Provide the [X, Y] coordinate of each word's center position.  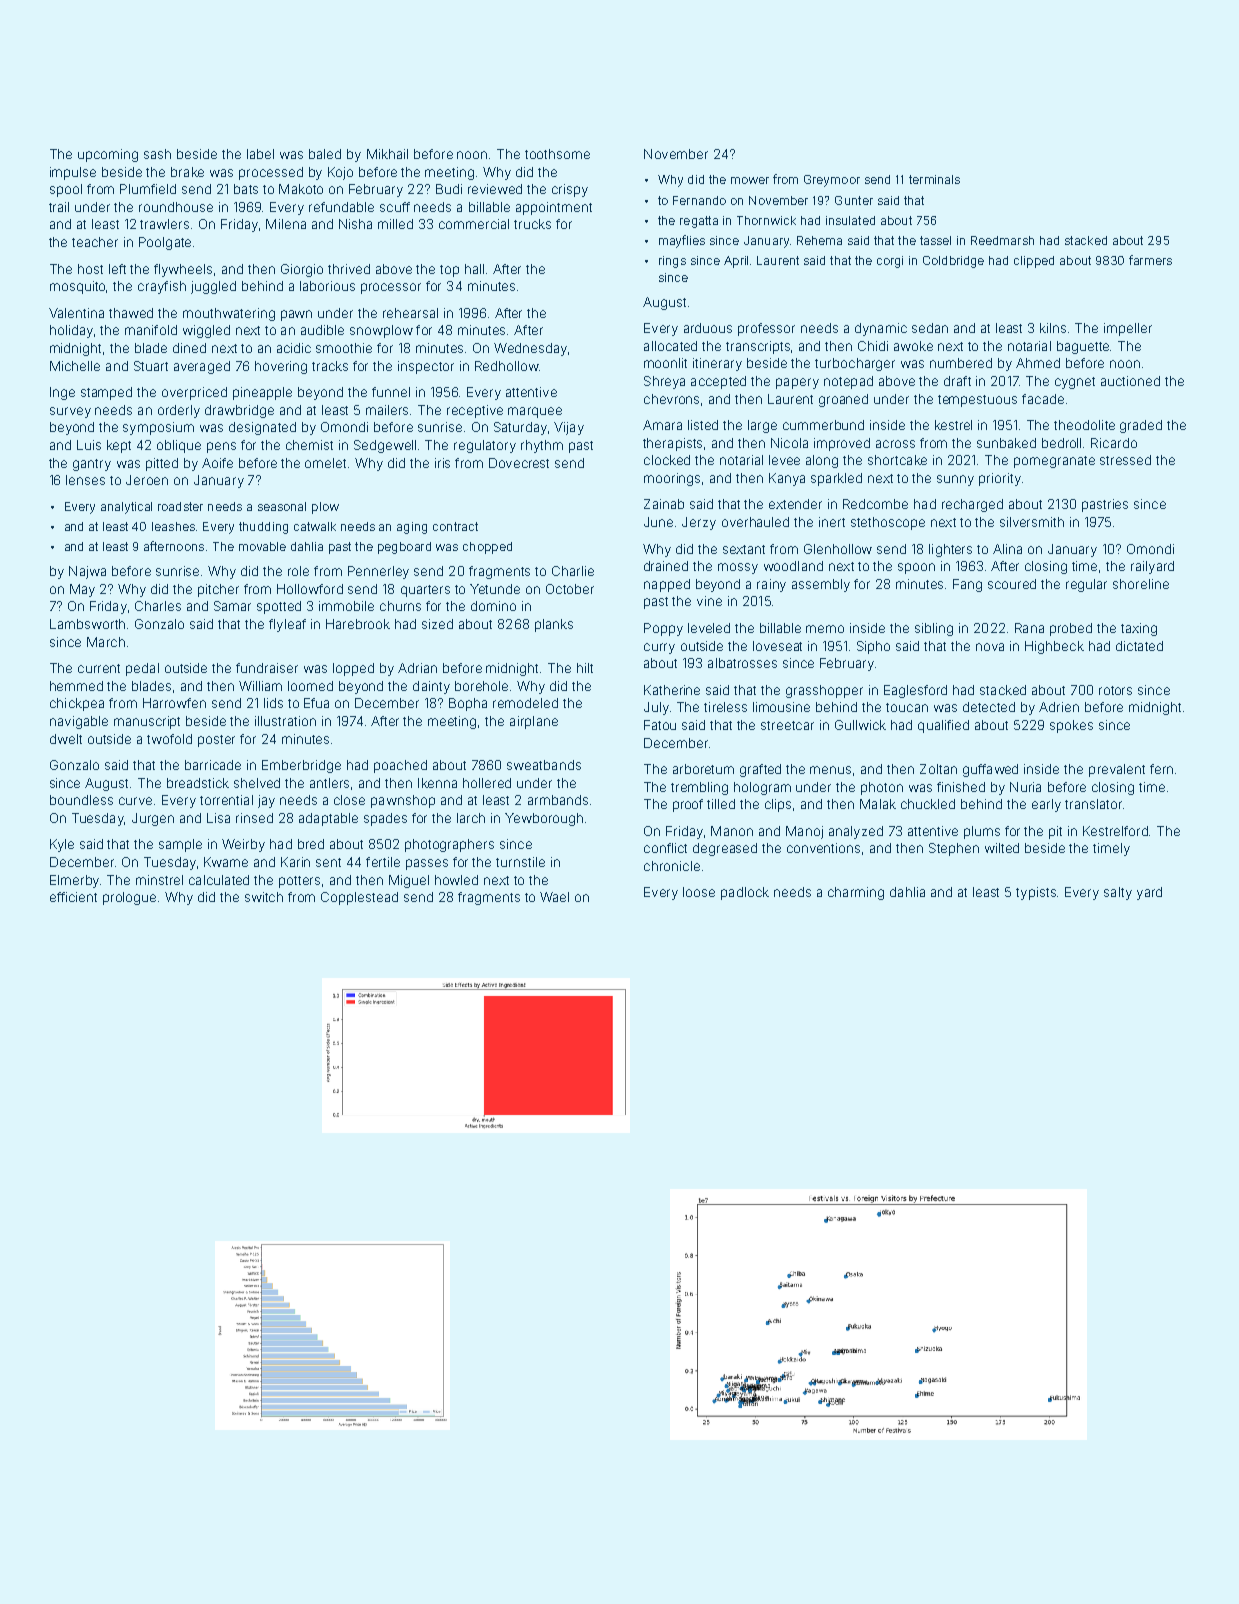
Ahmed [1038, 363]
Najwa [87, 572]
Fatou [660, 725]
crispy [570, 190]
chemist [309, 445]
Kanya [787, 479]
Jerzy [699, 523]
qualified [943, 726]
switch [264, 897]
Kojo [340, 173]
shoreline [1141, 584]
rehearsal [410, 313]
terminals [934, 179]
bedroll [1061, 443]
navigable [79, 722]
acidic [294, 348]
